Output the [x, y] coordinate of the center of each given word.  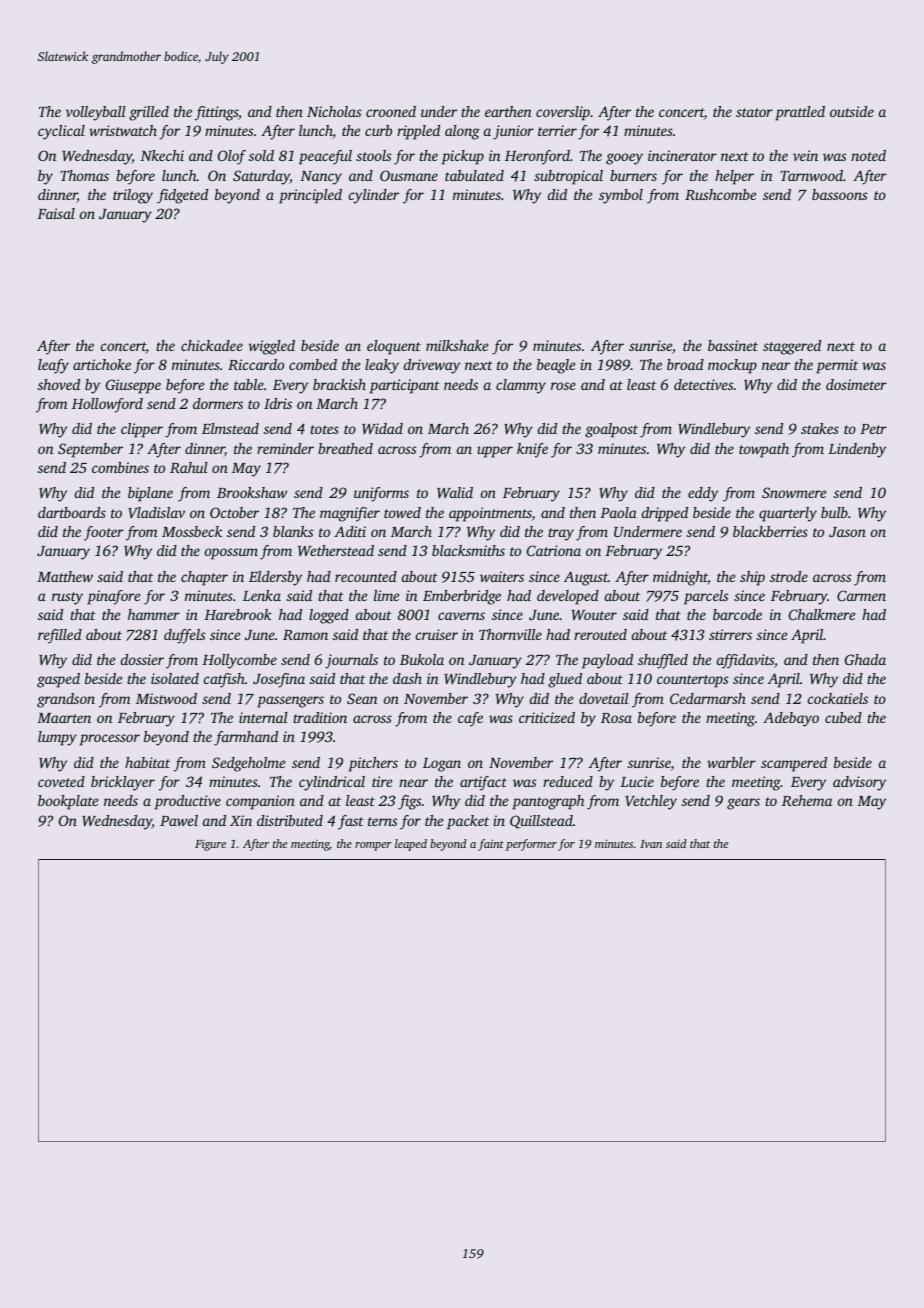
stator [754, 112]
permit [837, 366]
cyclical [61, 132]
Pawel [179, 820]
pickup [463, 157]
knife [532, 450]
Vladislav [156, 512]
